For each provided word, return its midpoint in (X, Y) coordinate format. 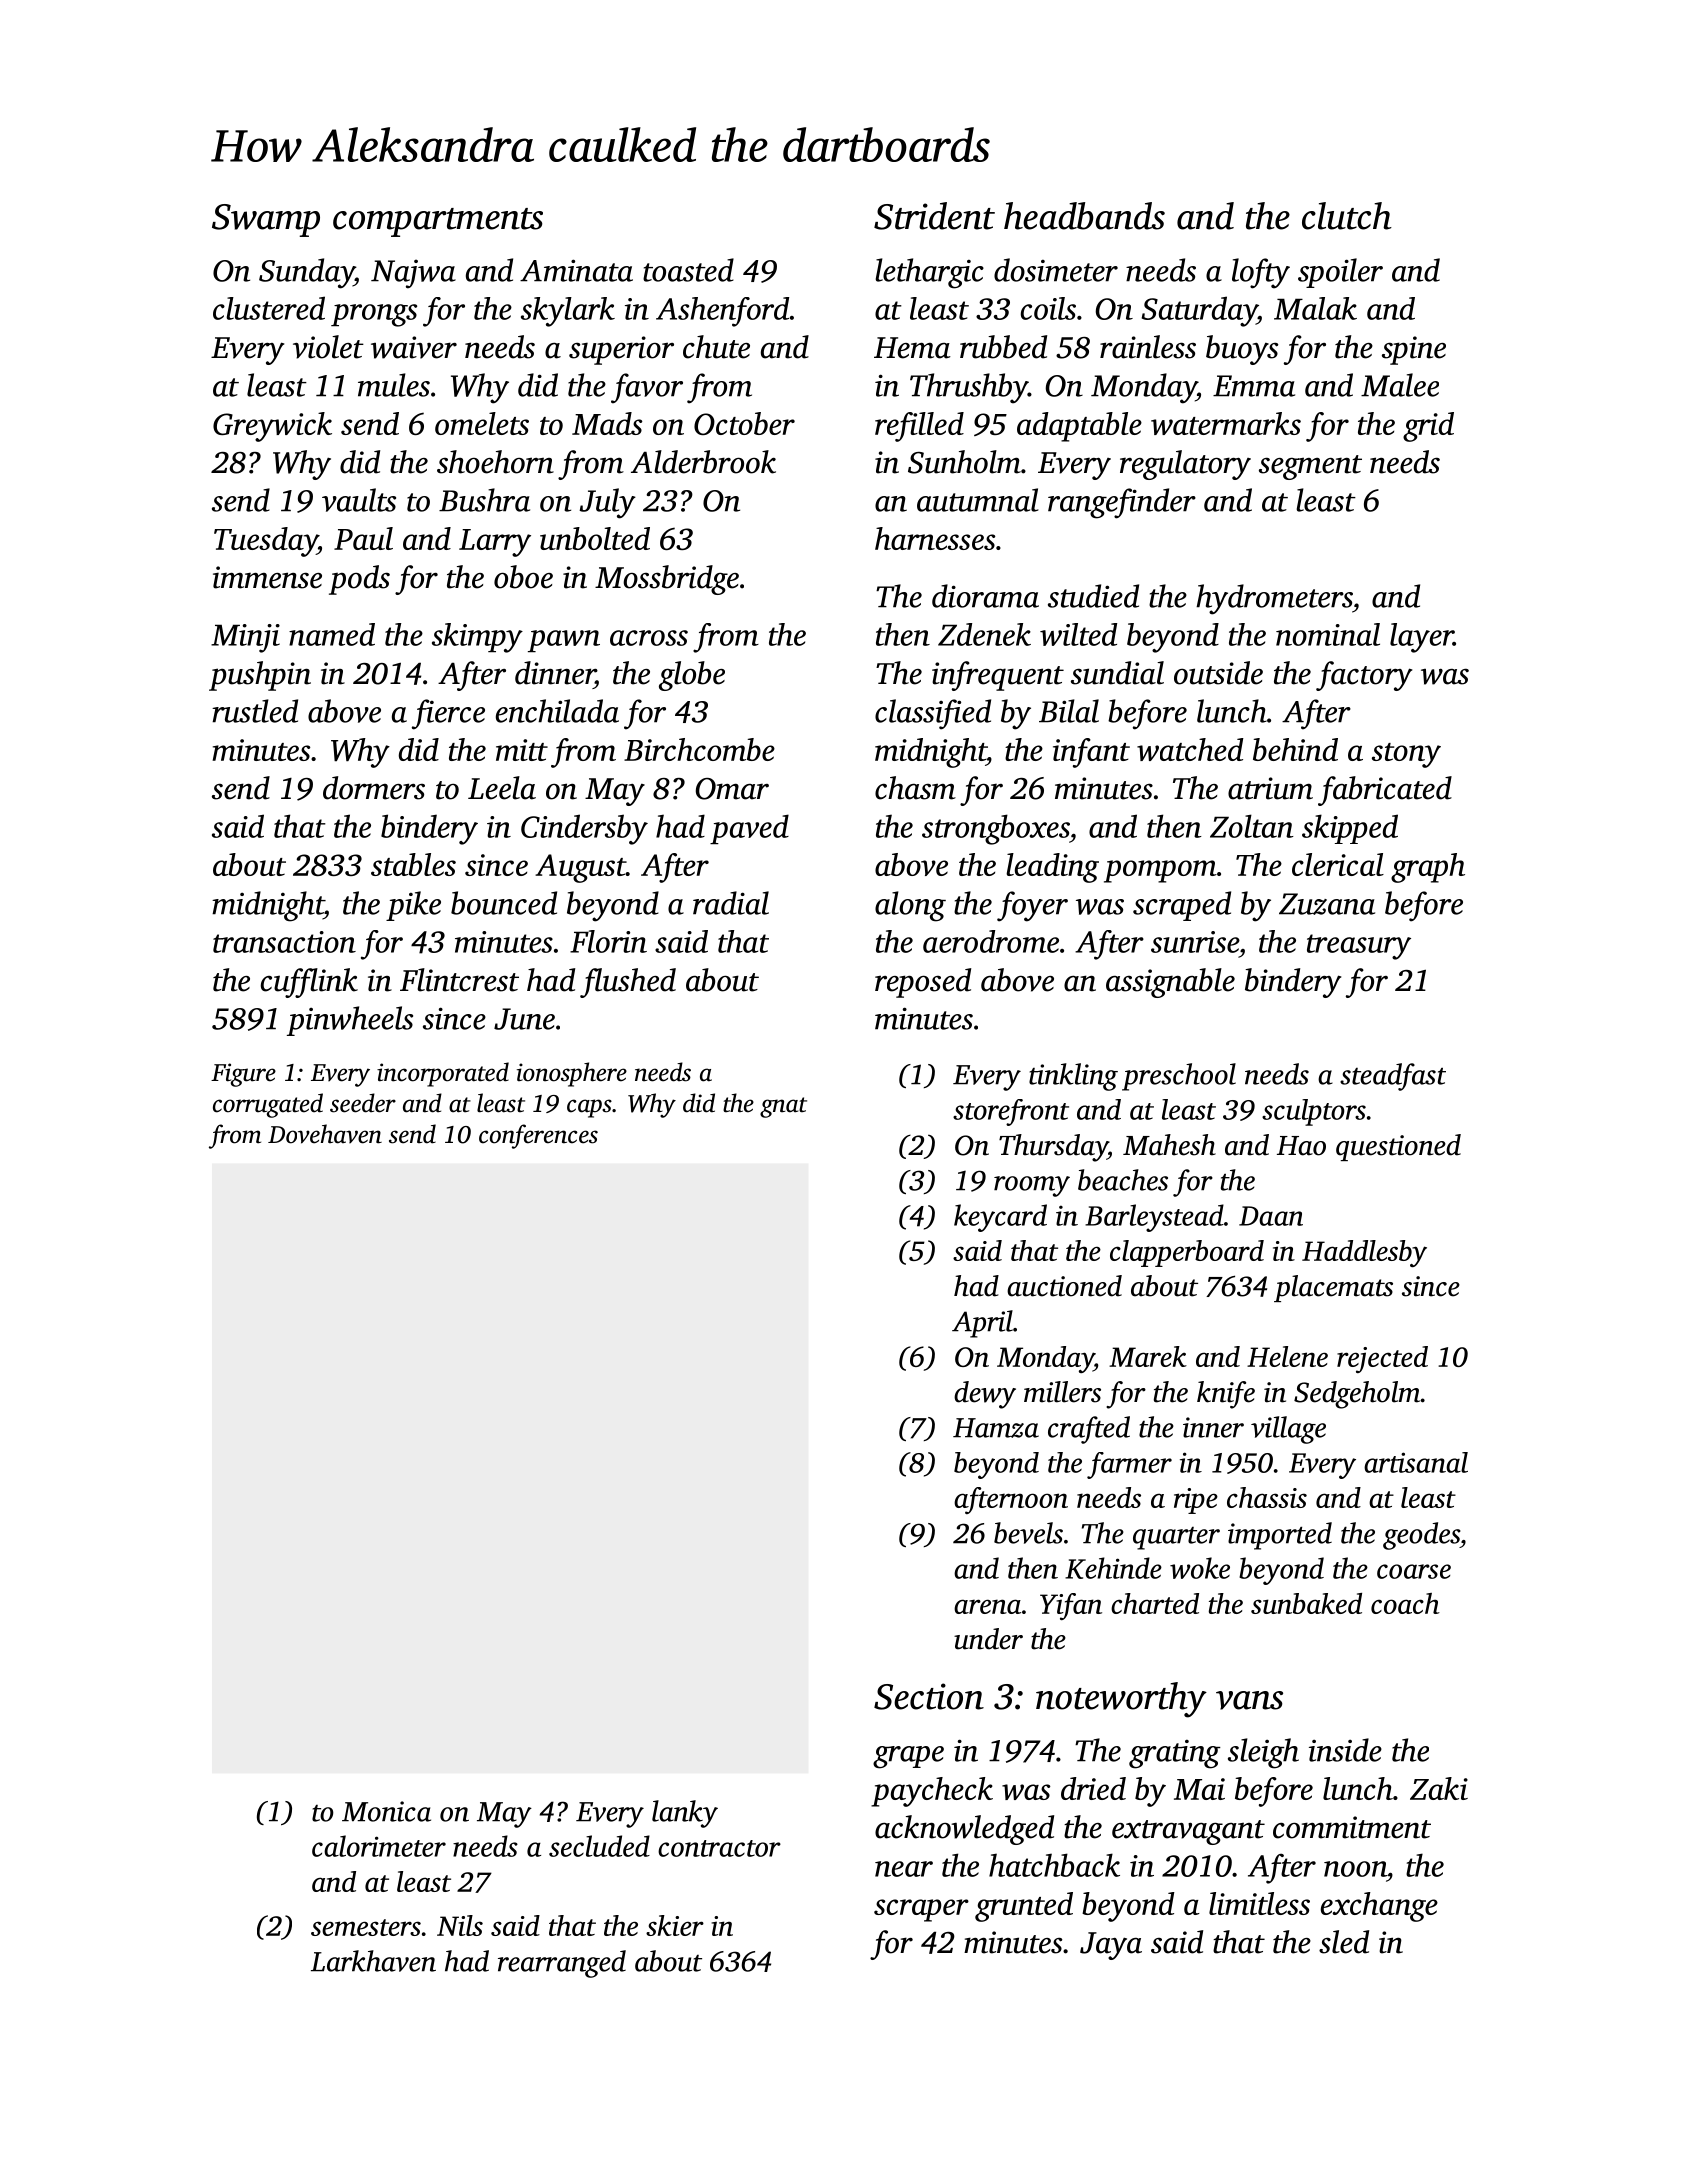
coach (1405, 1603)
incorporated (443, 1074)
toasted (688, 270)
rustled (255, 711)
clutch (1347, 216)
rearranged (562, 1964)
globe (692, 676)
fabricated (1385, 791)
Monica (386, 1811)
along (910, 906)
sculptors (1314, 1112)
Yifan (1071, 1606)
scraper (921, 1910)
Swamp (266, 220)
